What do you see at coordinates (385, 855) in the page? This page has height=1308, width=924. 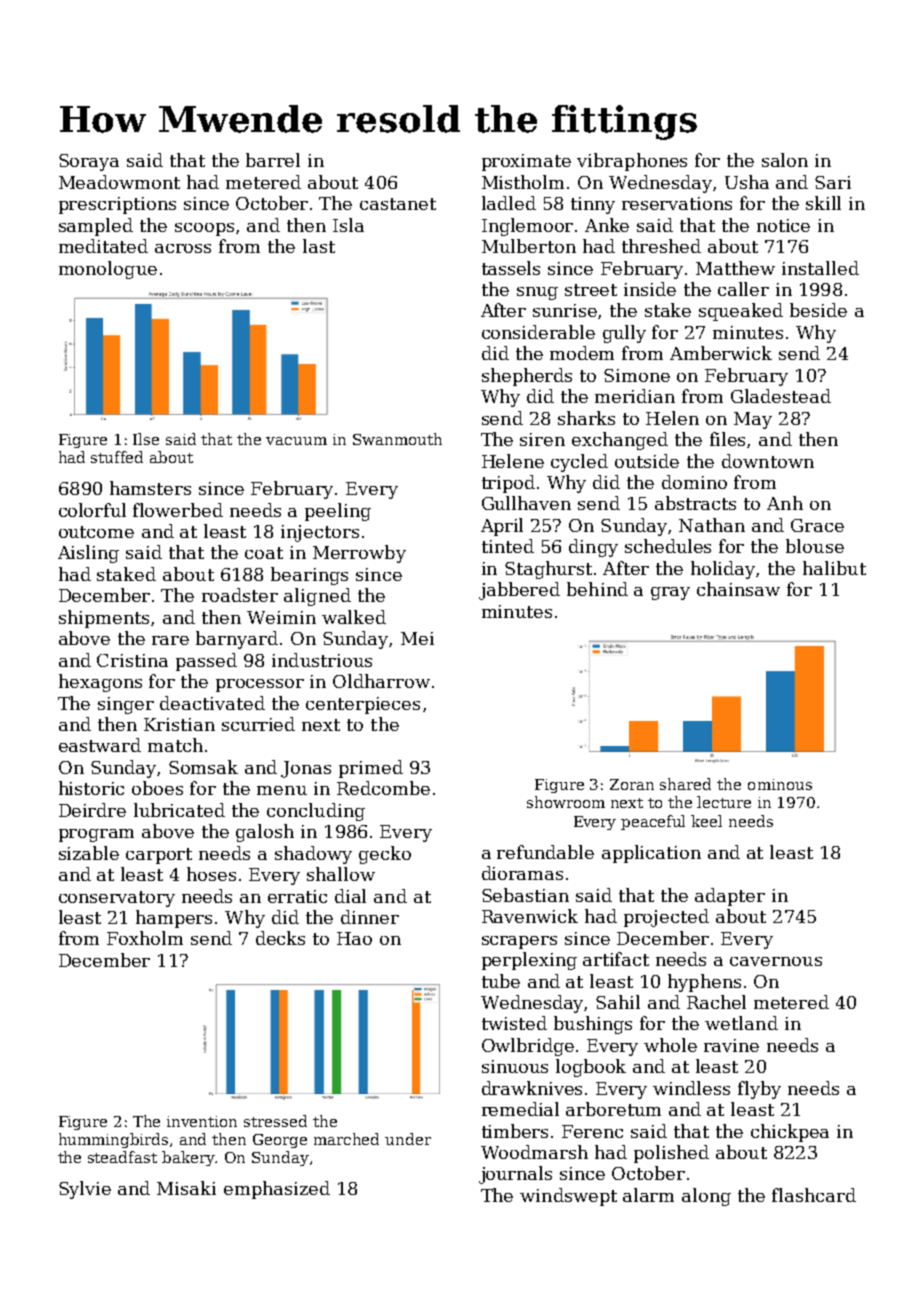 I see `gecko` at bounding box center [385, 855].
